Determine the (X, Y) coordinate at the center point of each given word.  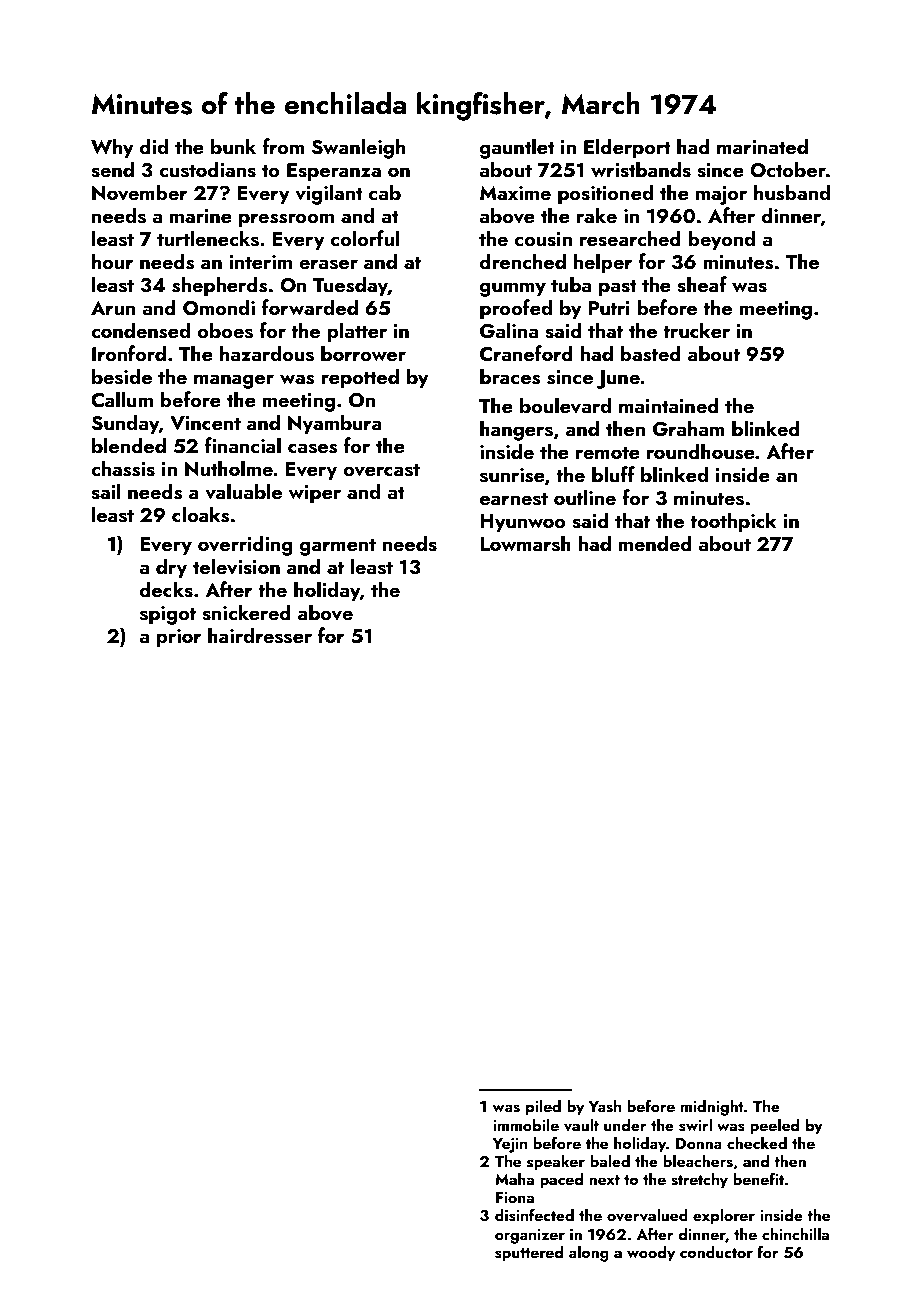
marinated (762, 146)
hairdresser (260, 635)
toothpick (733, 522)
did (154, 146)
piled (543, 1108)
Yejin (510, 1145)
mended (655, 543)
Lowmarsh (525, 543)
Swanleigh (358, 148)
